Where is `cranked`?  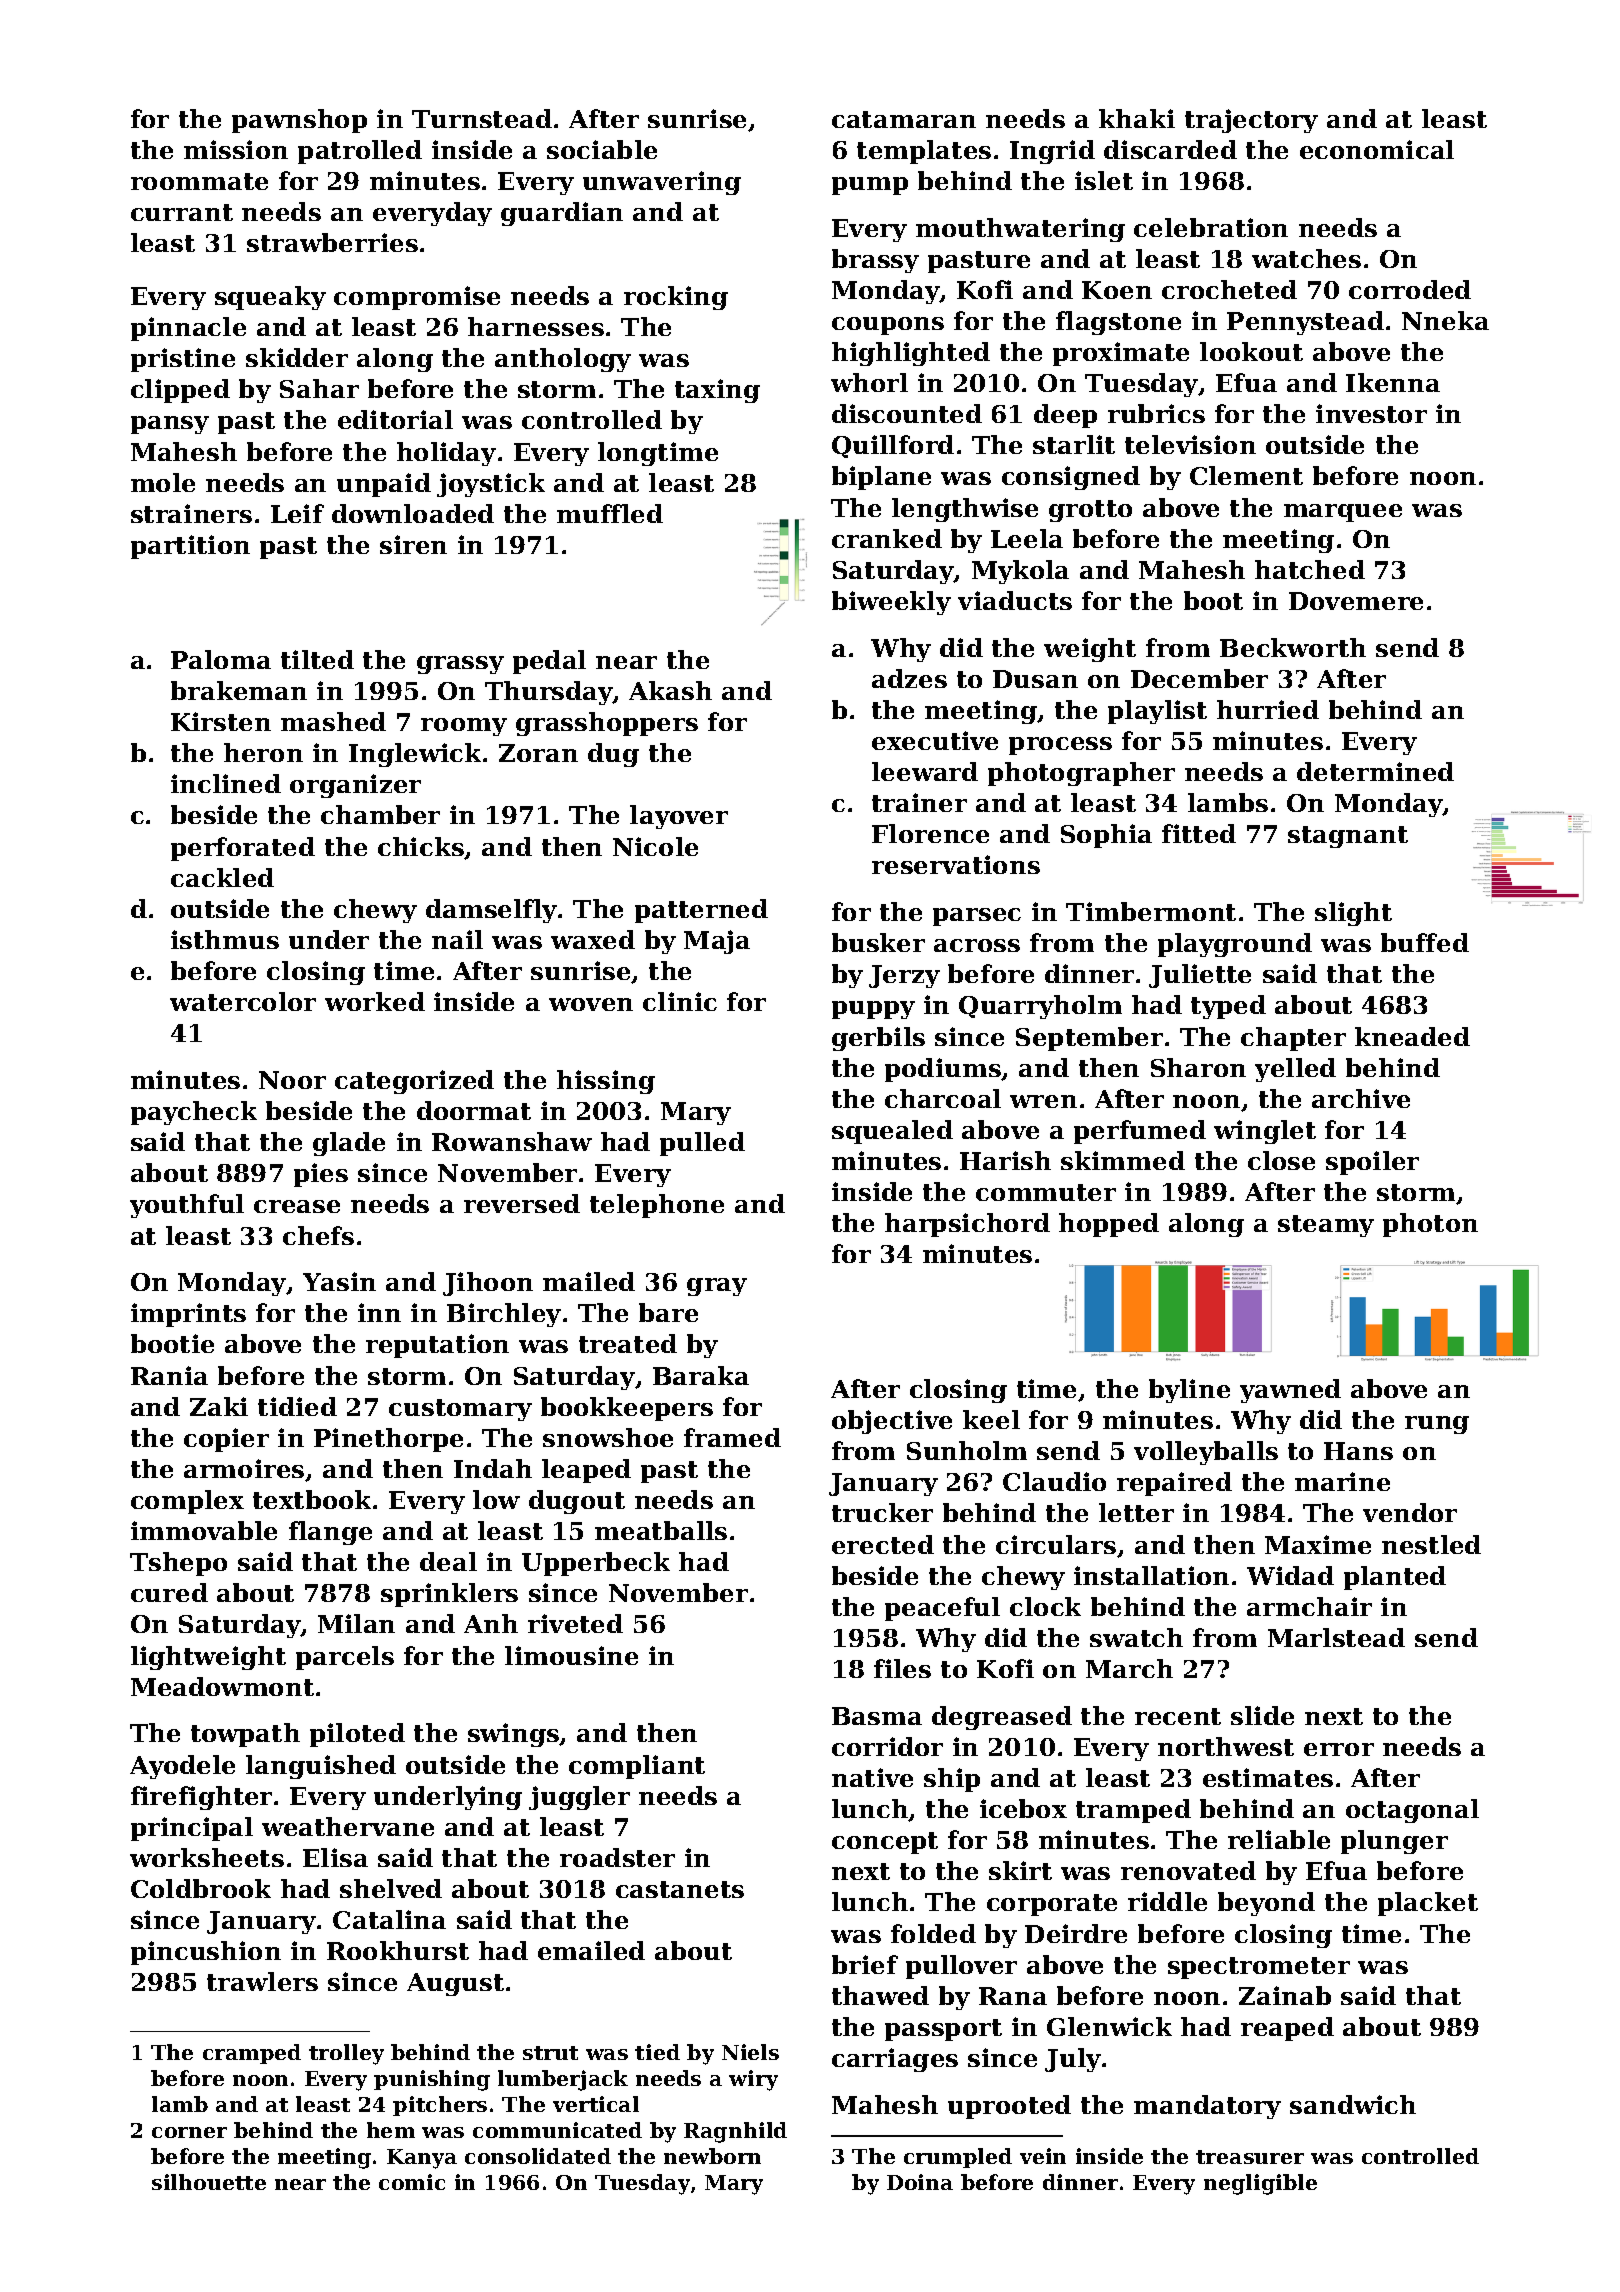 cranked is located at coordinates (887, 538).
